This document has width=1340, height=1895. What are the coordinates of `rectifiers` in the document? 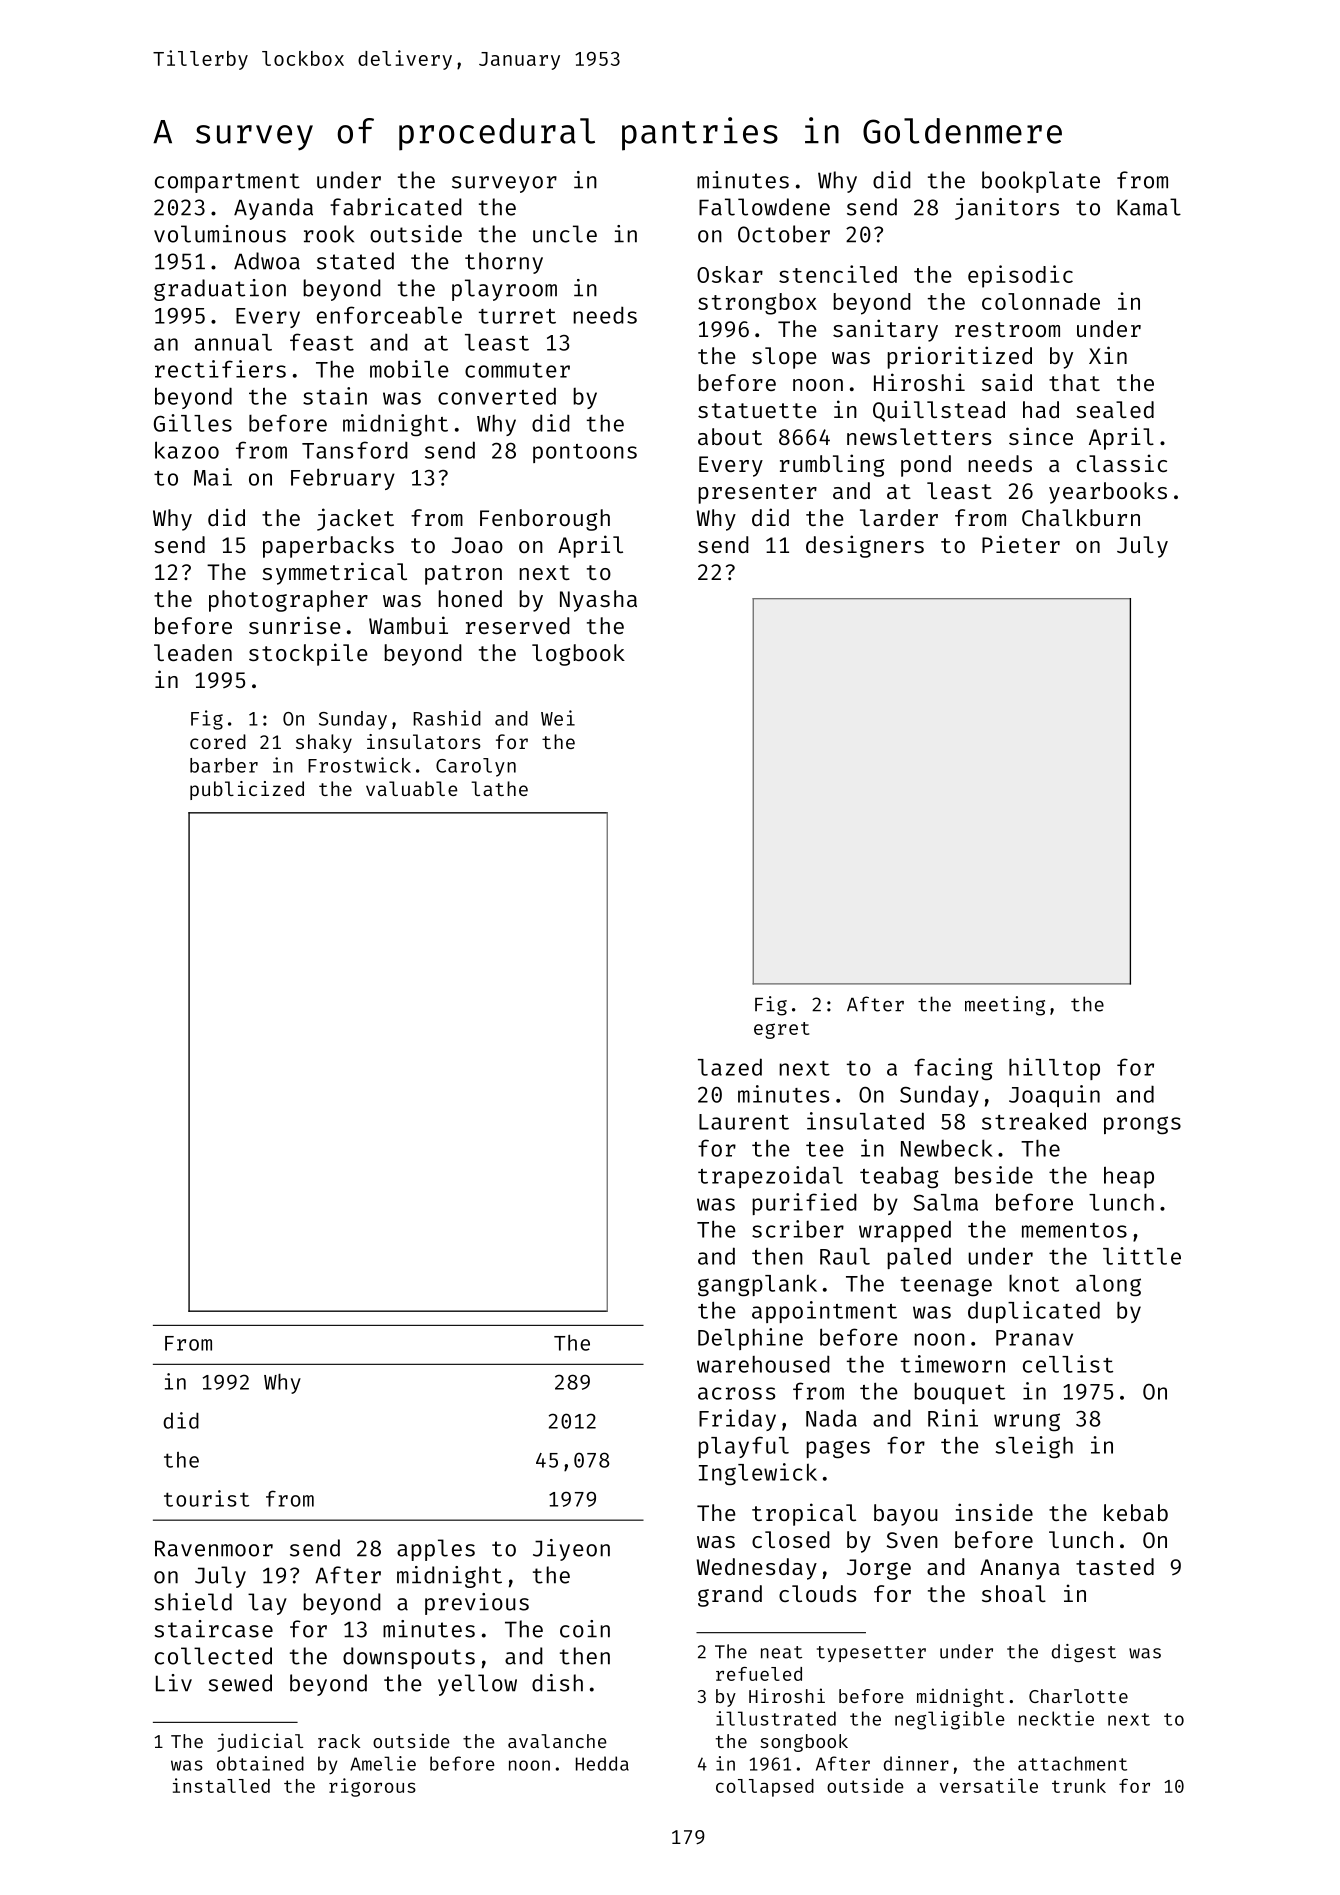 It's located at (220, 369).
